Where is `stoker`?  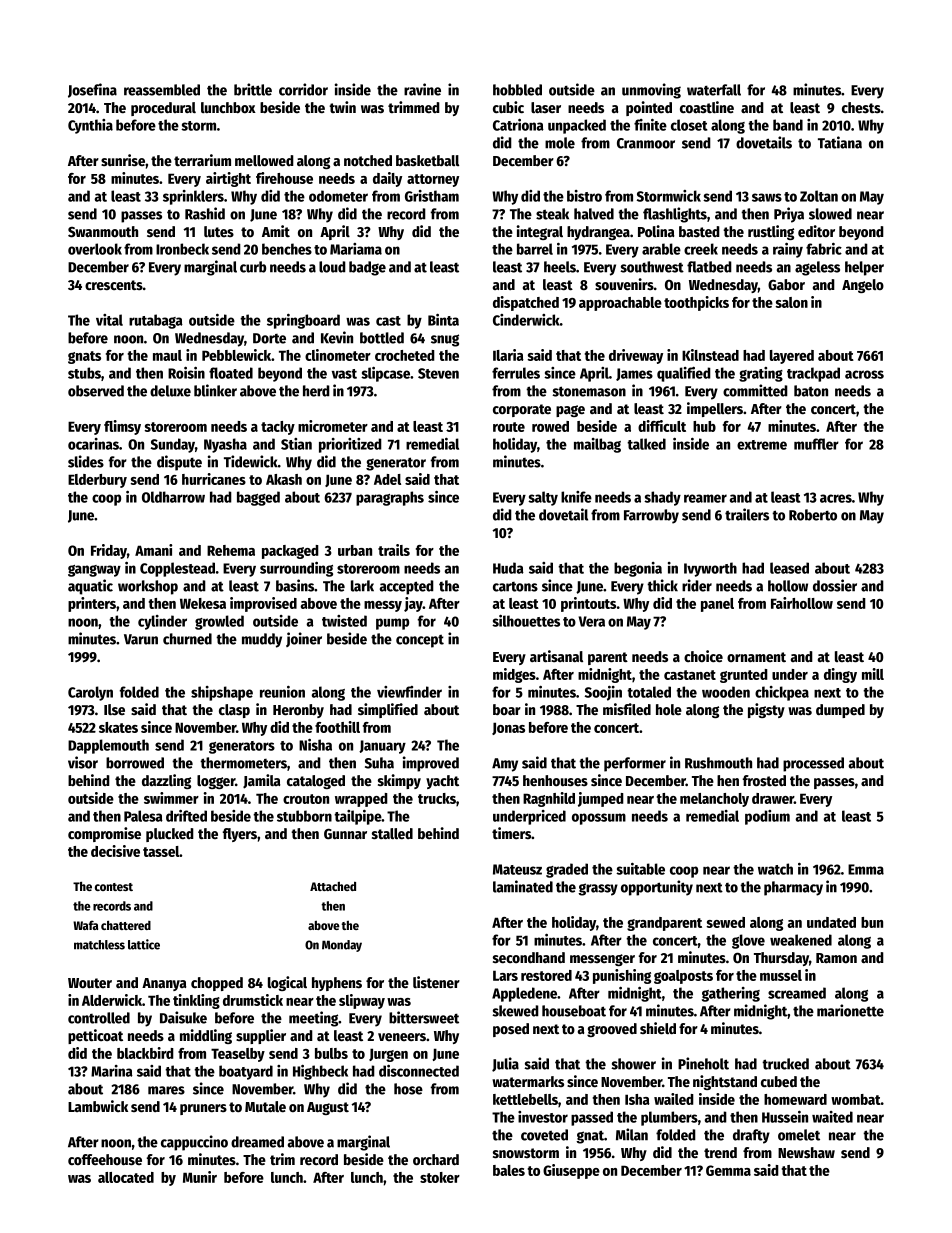
stoker is located at coordinates (440, 1177).
